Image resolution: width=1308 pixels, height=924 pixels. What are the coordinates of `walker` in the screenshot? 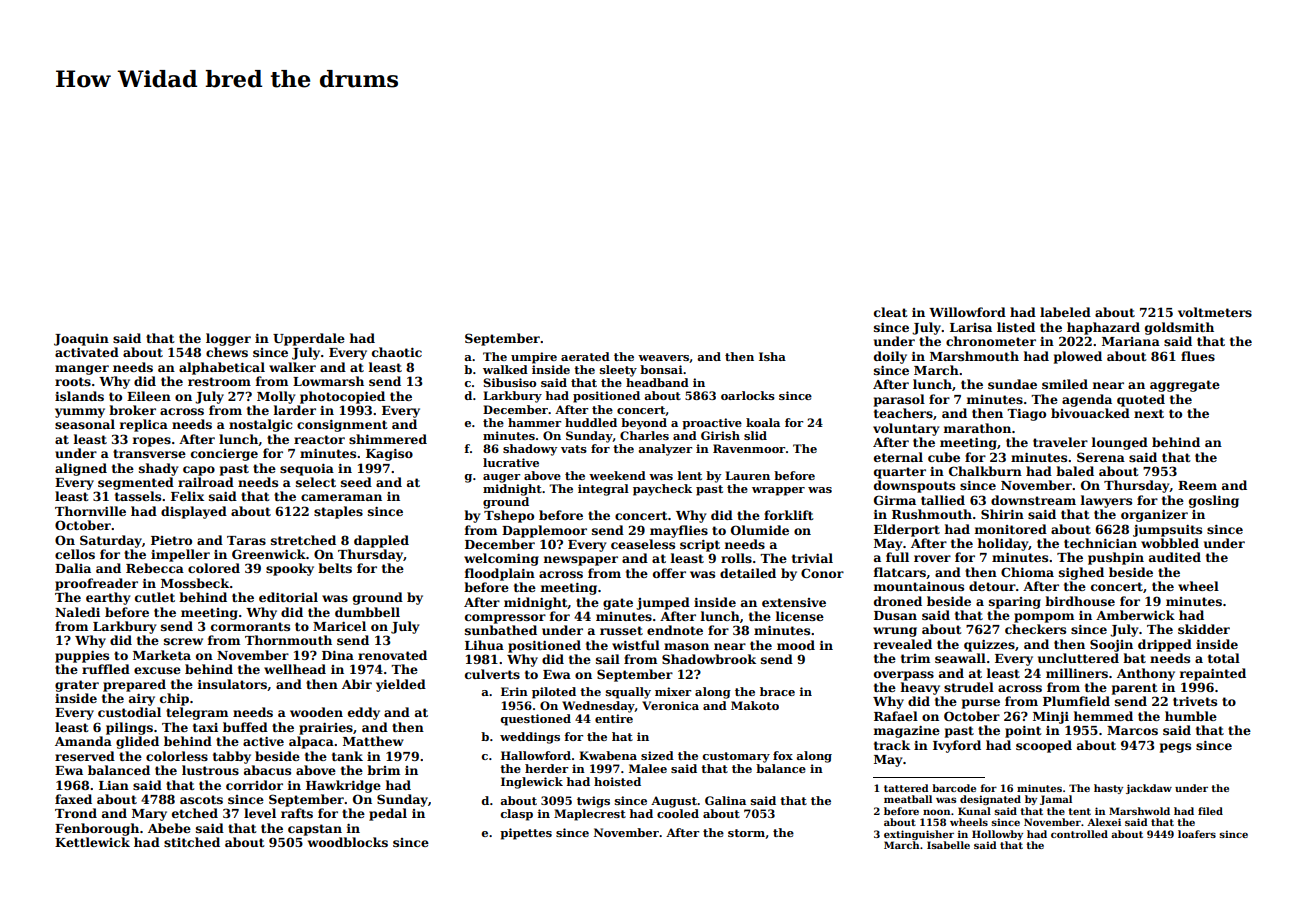 It's located at (292, 367).
